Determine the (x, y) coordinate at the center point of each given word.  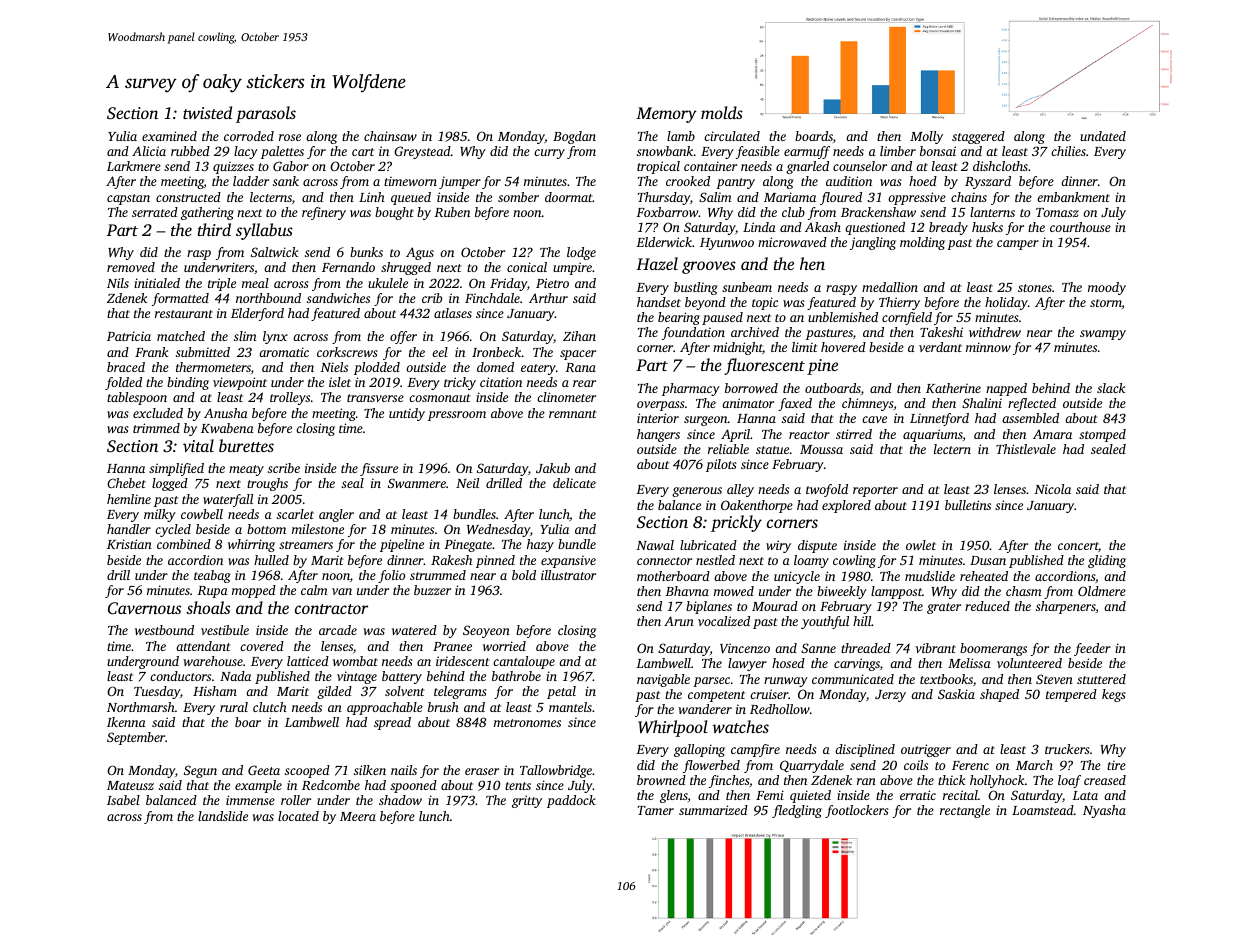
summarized (713, 810)
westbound (164, 630)
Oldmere (1102, 591)
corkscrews (347, 352)
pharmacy (691, 389)
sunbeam (747, 287)
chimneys (868, 404)
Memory (666, 115)
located (298, 816)
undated (1103, 136)
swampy (1103, 335)
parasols (266, 114)
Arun (679, 621)
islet (340, 382)
